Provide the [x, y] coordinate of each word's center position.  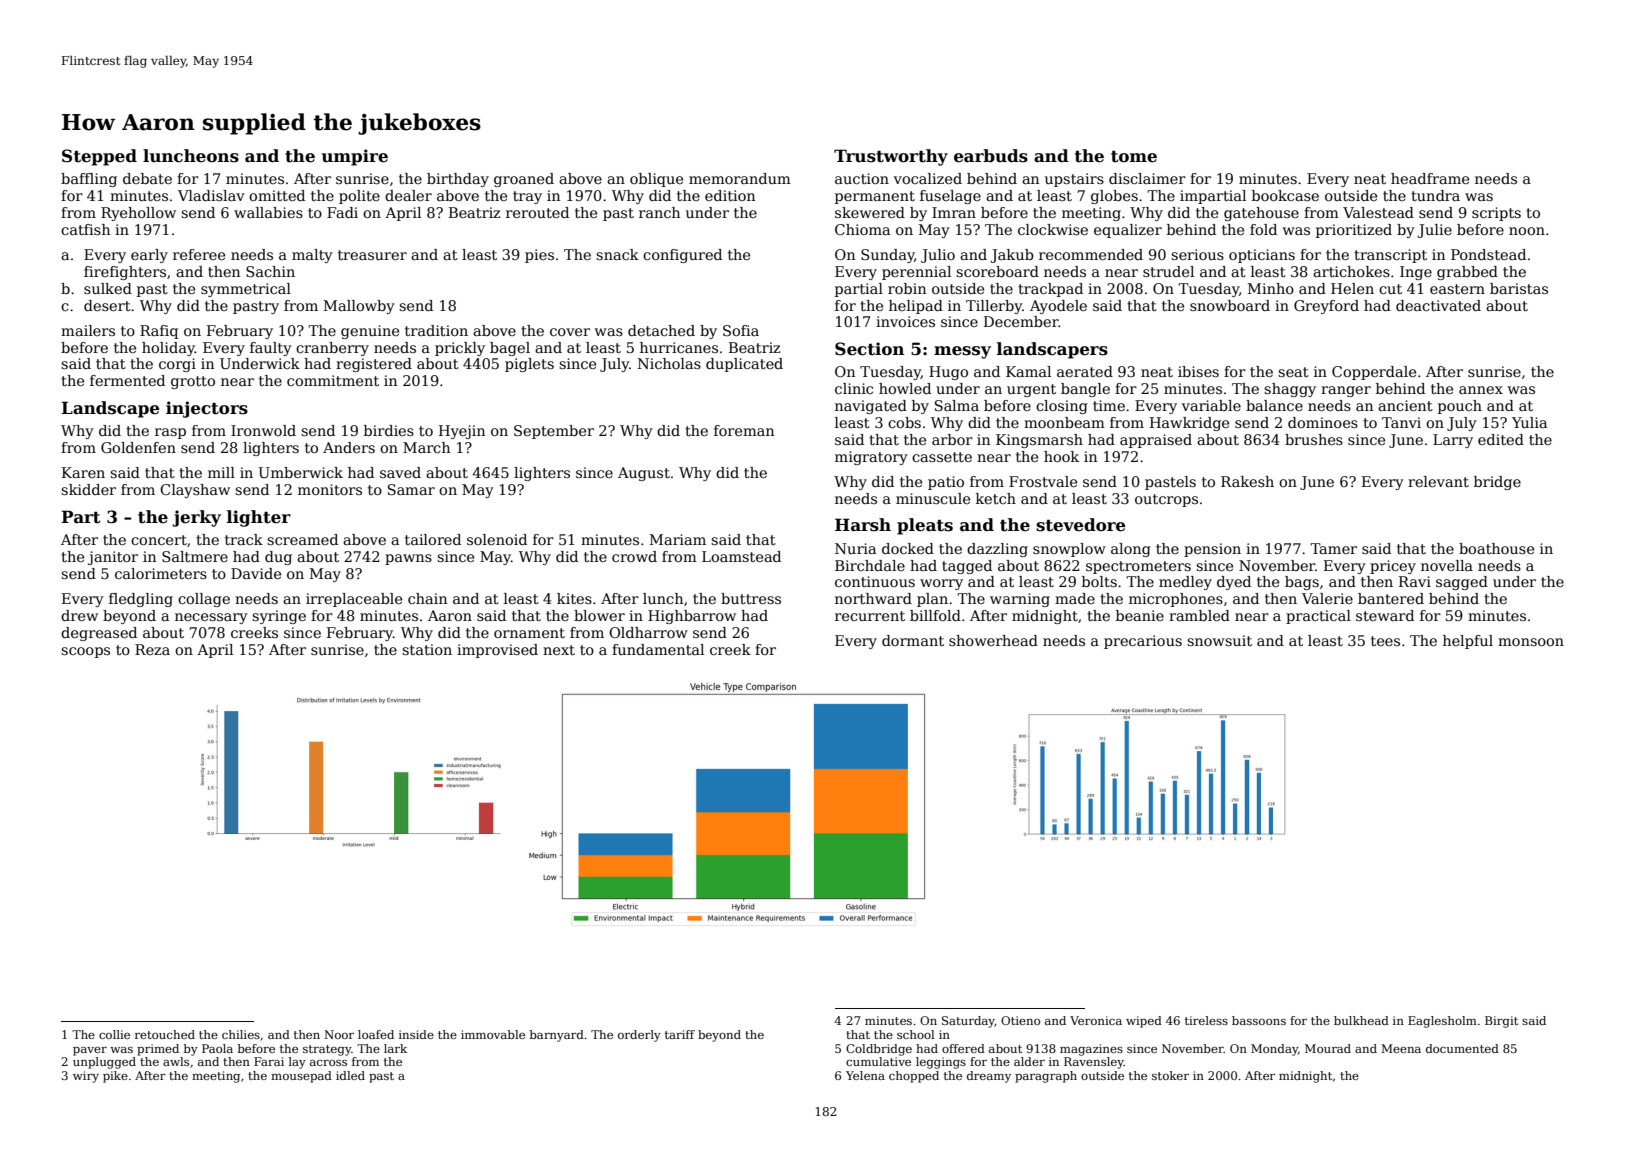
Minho [1271, 288]
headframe [1430, 178]
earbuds [991, 156]
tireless [1206, 1020]
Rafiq [159, 332]
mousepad [301, 1077]
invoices [905, 321]
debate [147, 178]
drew [79, 615]
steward [1385, 615]
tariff [680, 1034]
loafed [376, 1034]
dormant [913, 640]
